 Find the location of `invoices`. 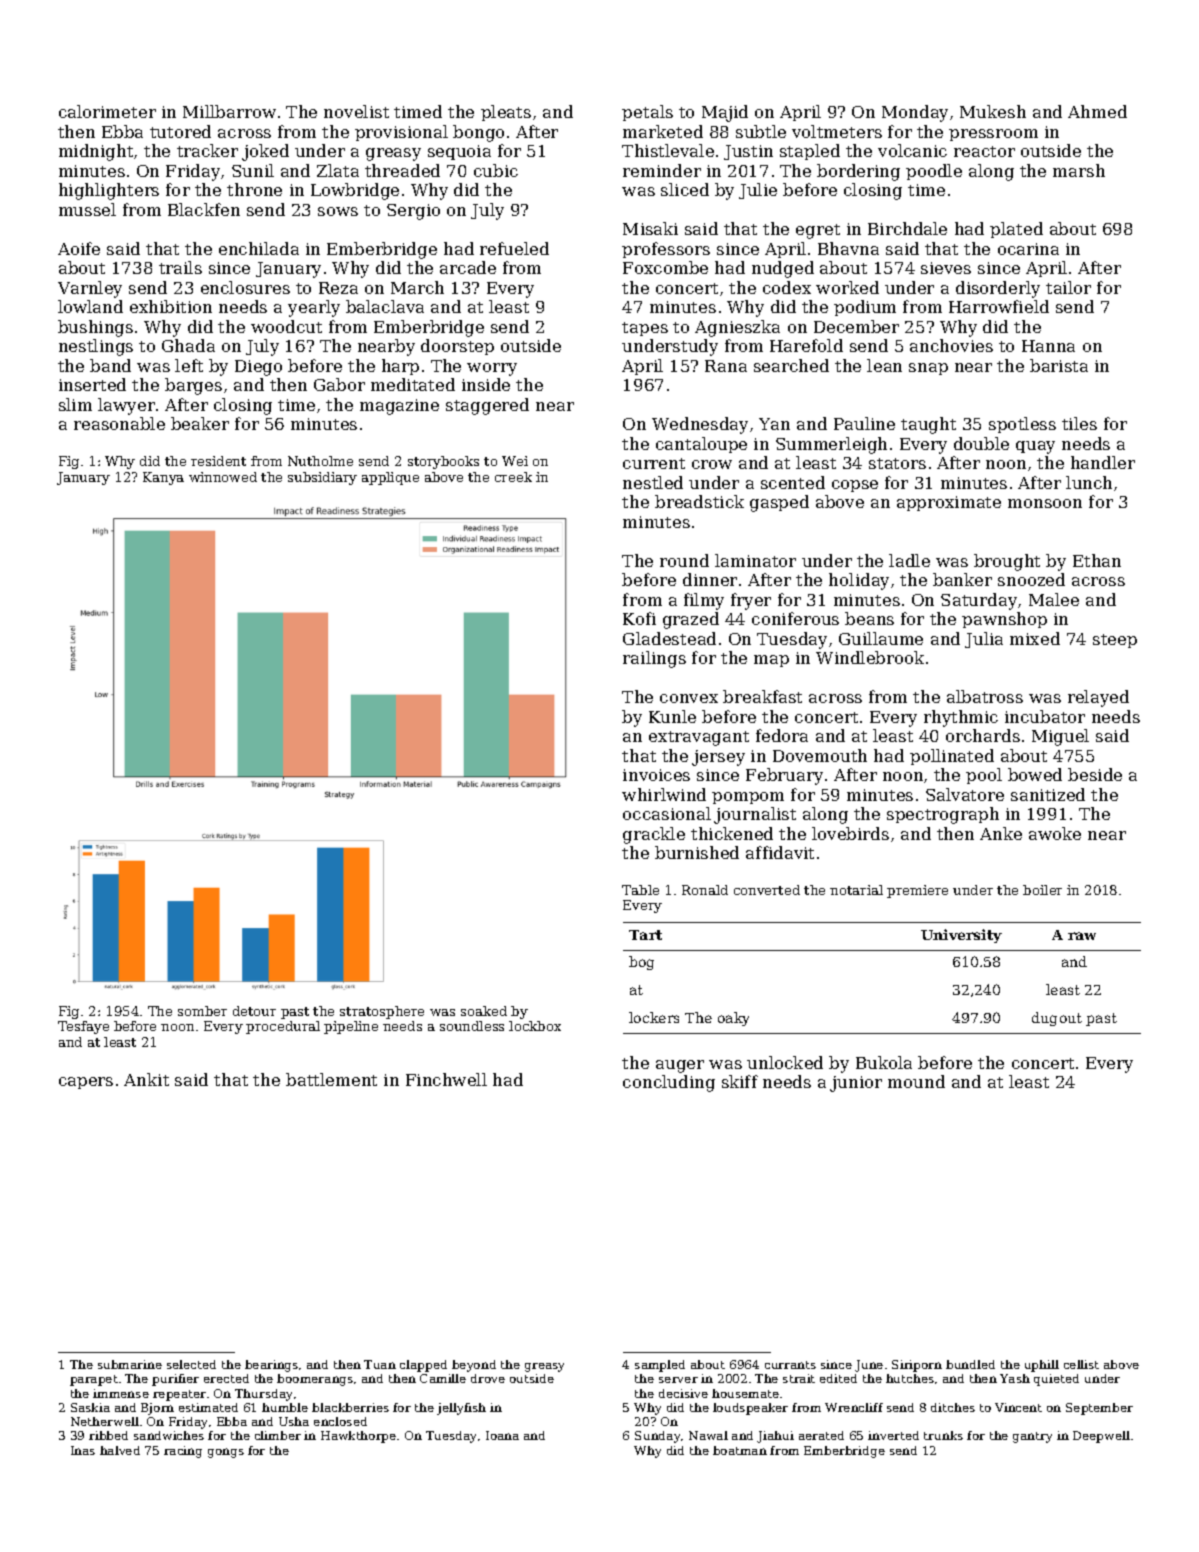

invoices is located at coordinates (656, 775).
